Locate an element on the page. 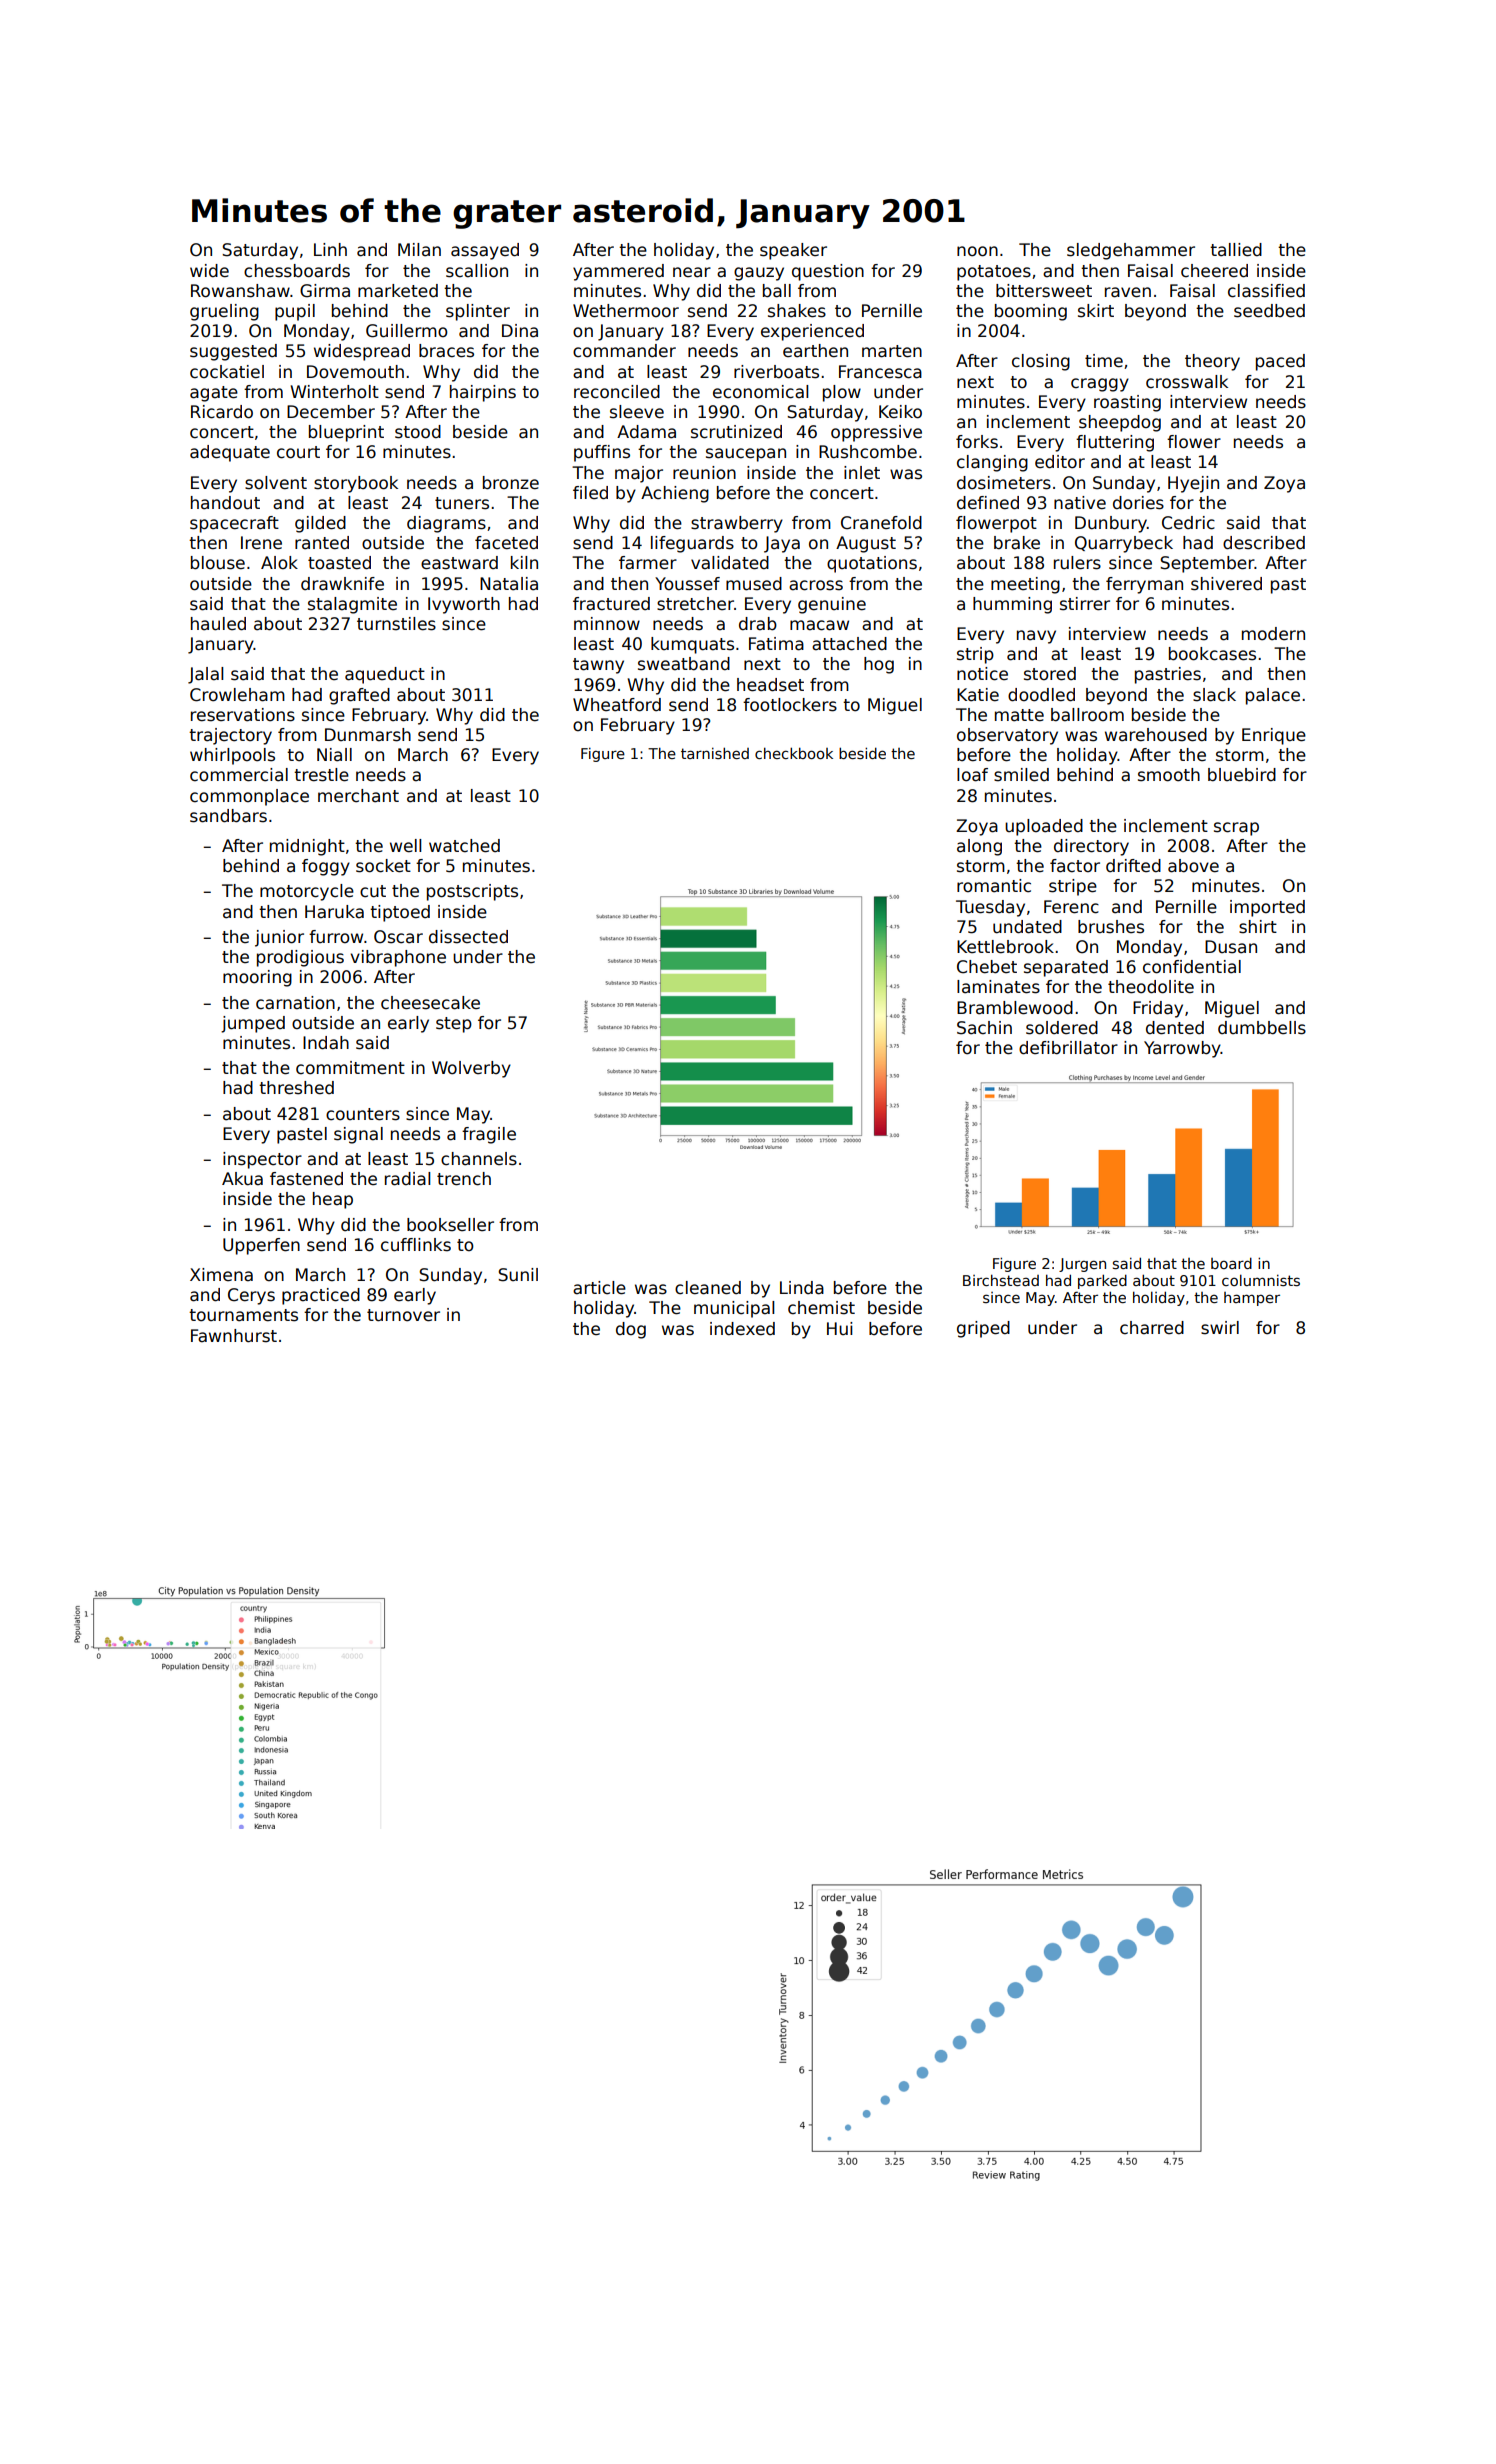  Wolverby is located at coordinates (471, 1069).
